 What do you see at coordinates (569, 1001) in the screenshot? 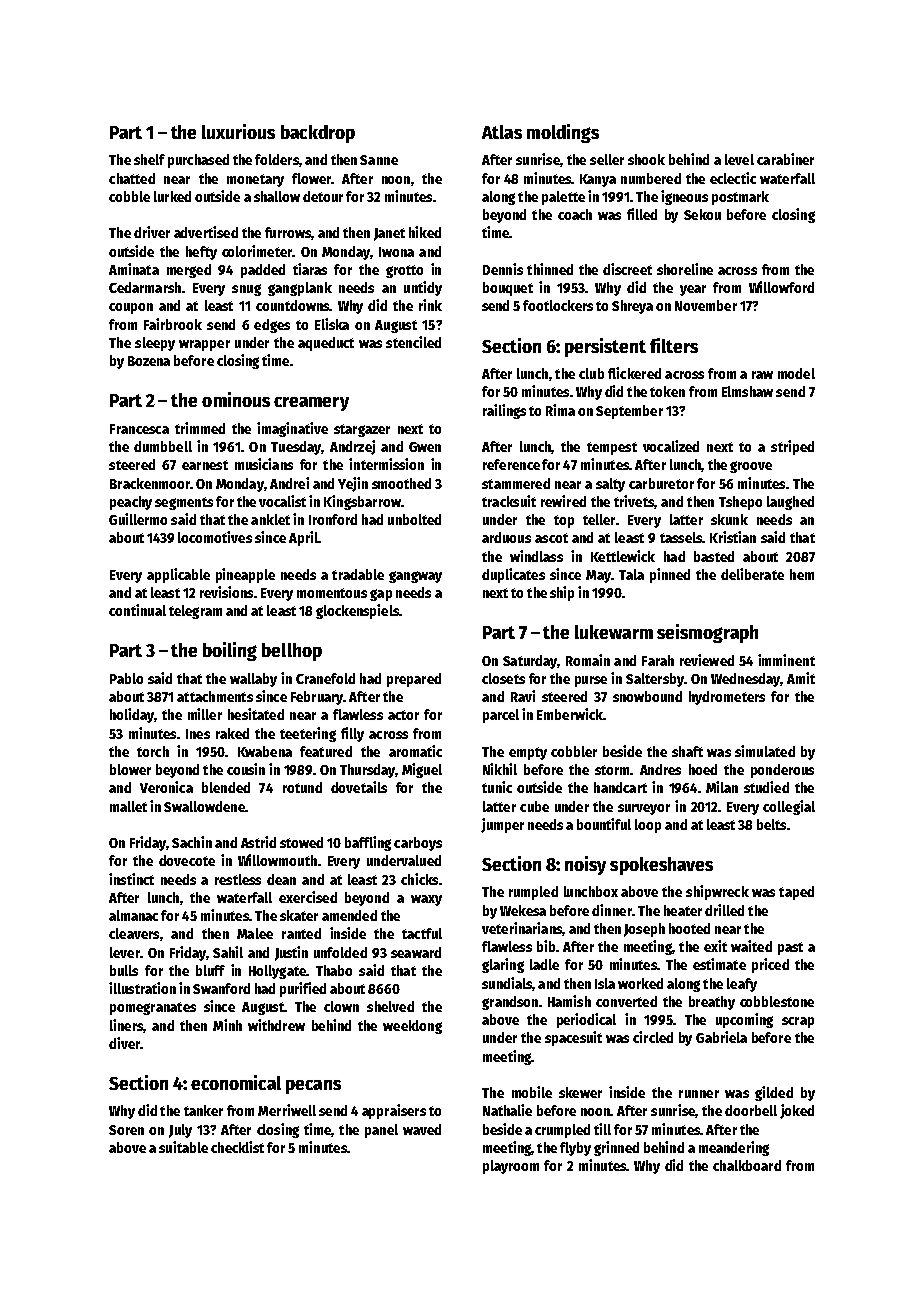
I see `Hamish` at bounding box center [569, 1001].
